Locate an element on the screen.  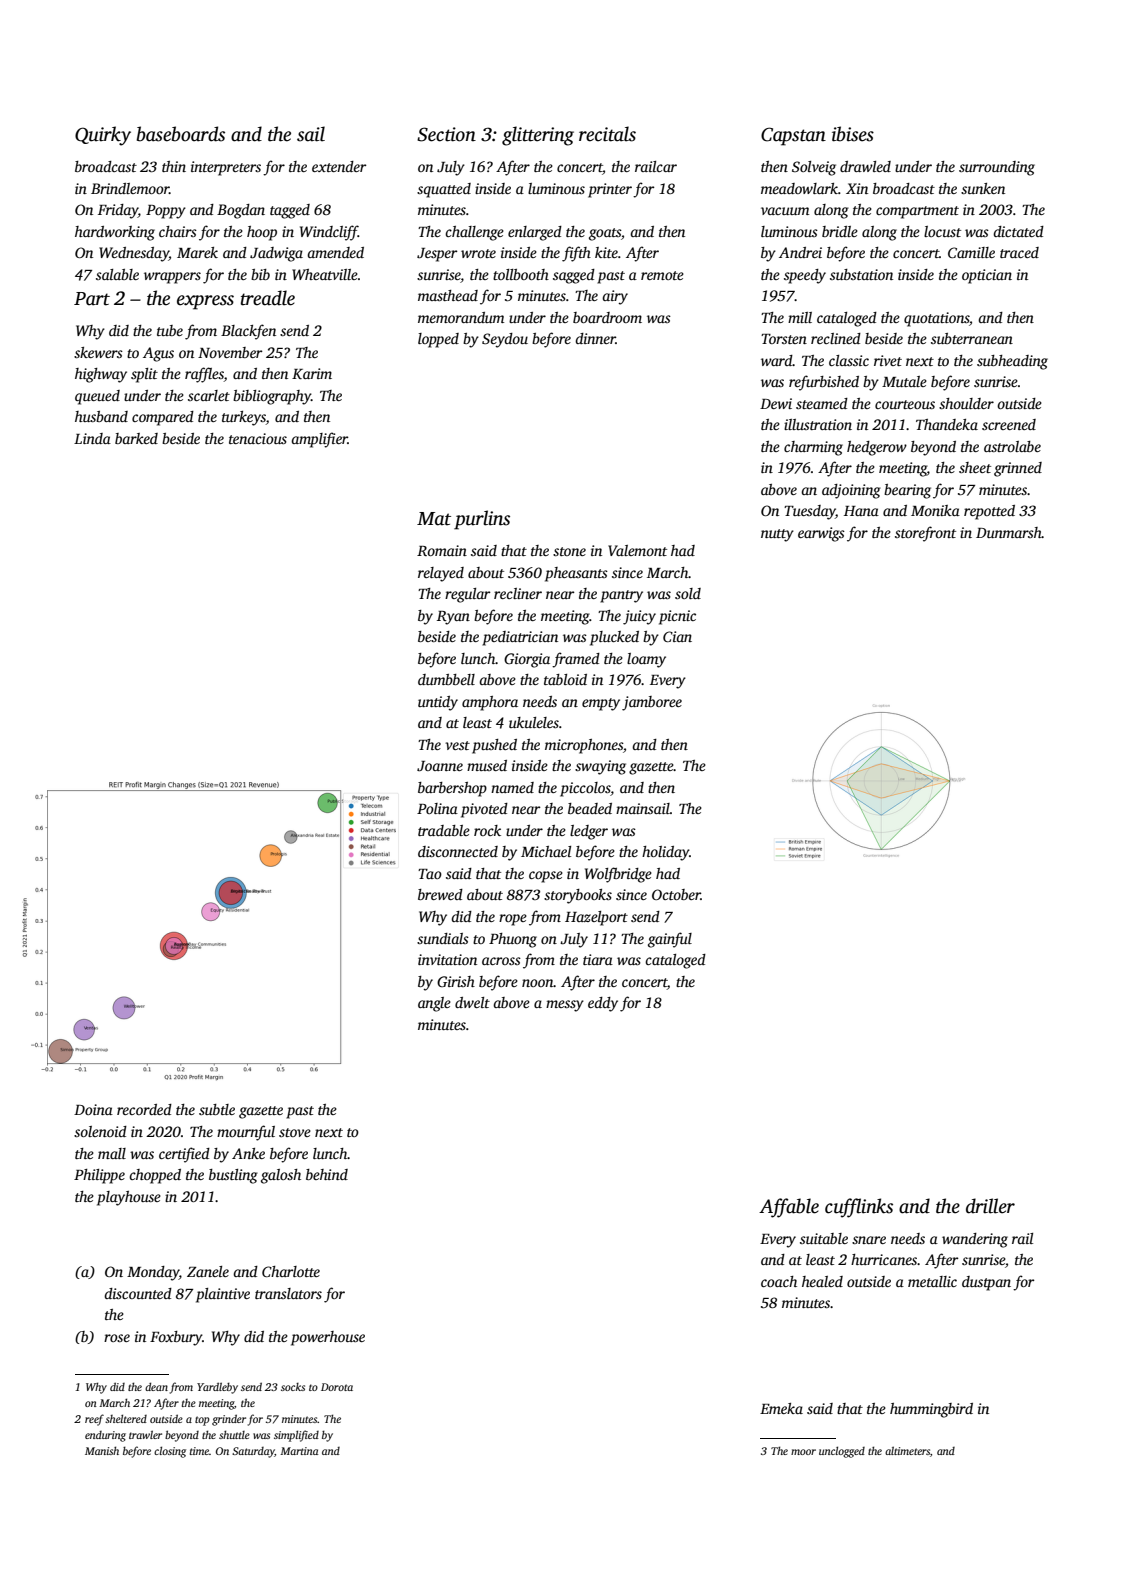
dumbbell is located at coordinates (446, 679).
